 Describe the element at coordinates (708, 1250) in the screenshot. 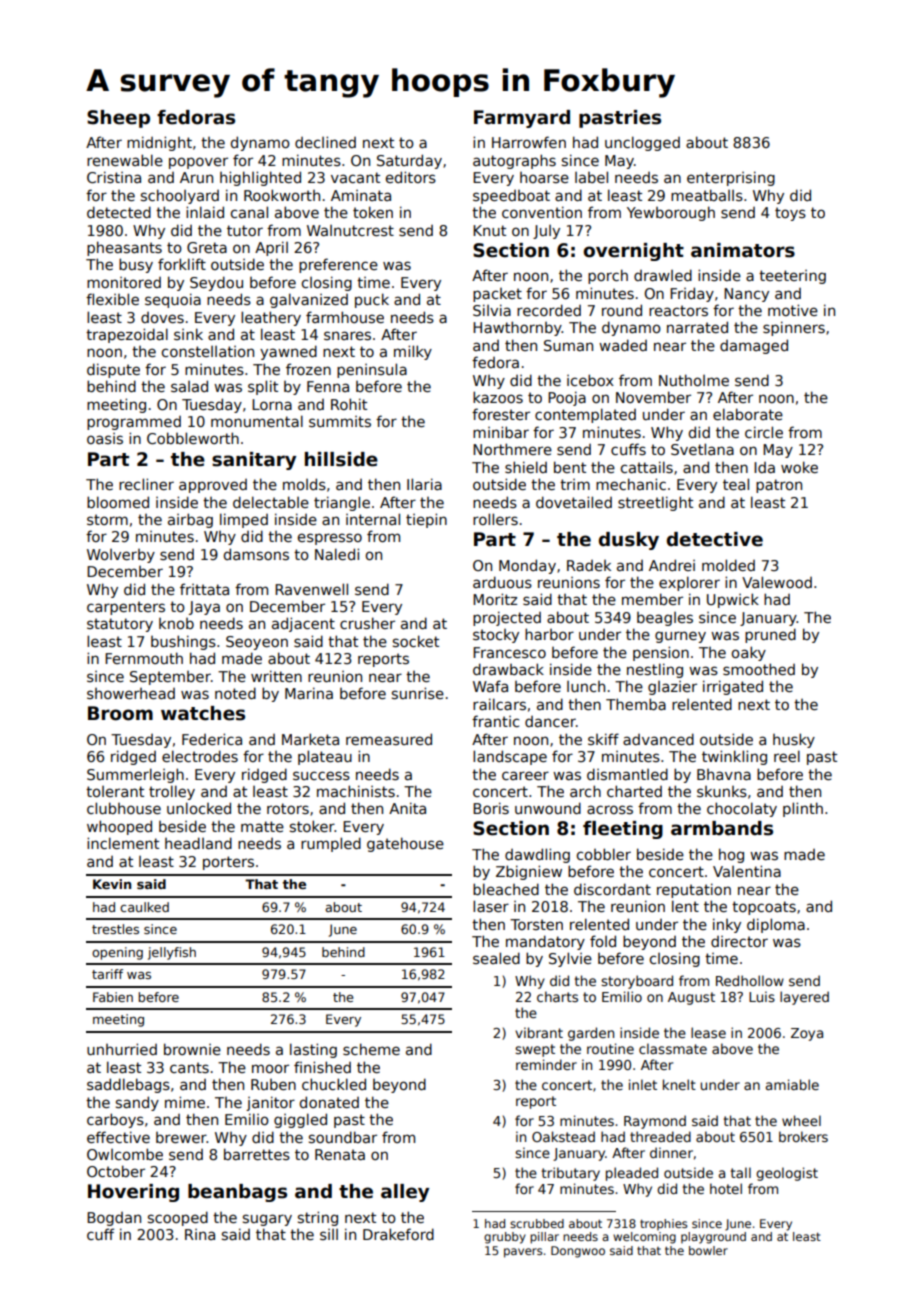

I see `bowler` at that location.
